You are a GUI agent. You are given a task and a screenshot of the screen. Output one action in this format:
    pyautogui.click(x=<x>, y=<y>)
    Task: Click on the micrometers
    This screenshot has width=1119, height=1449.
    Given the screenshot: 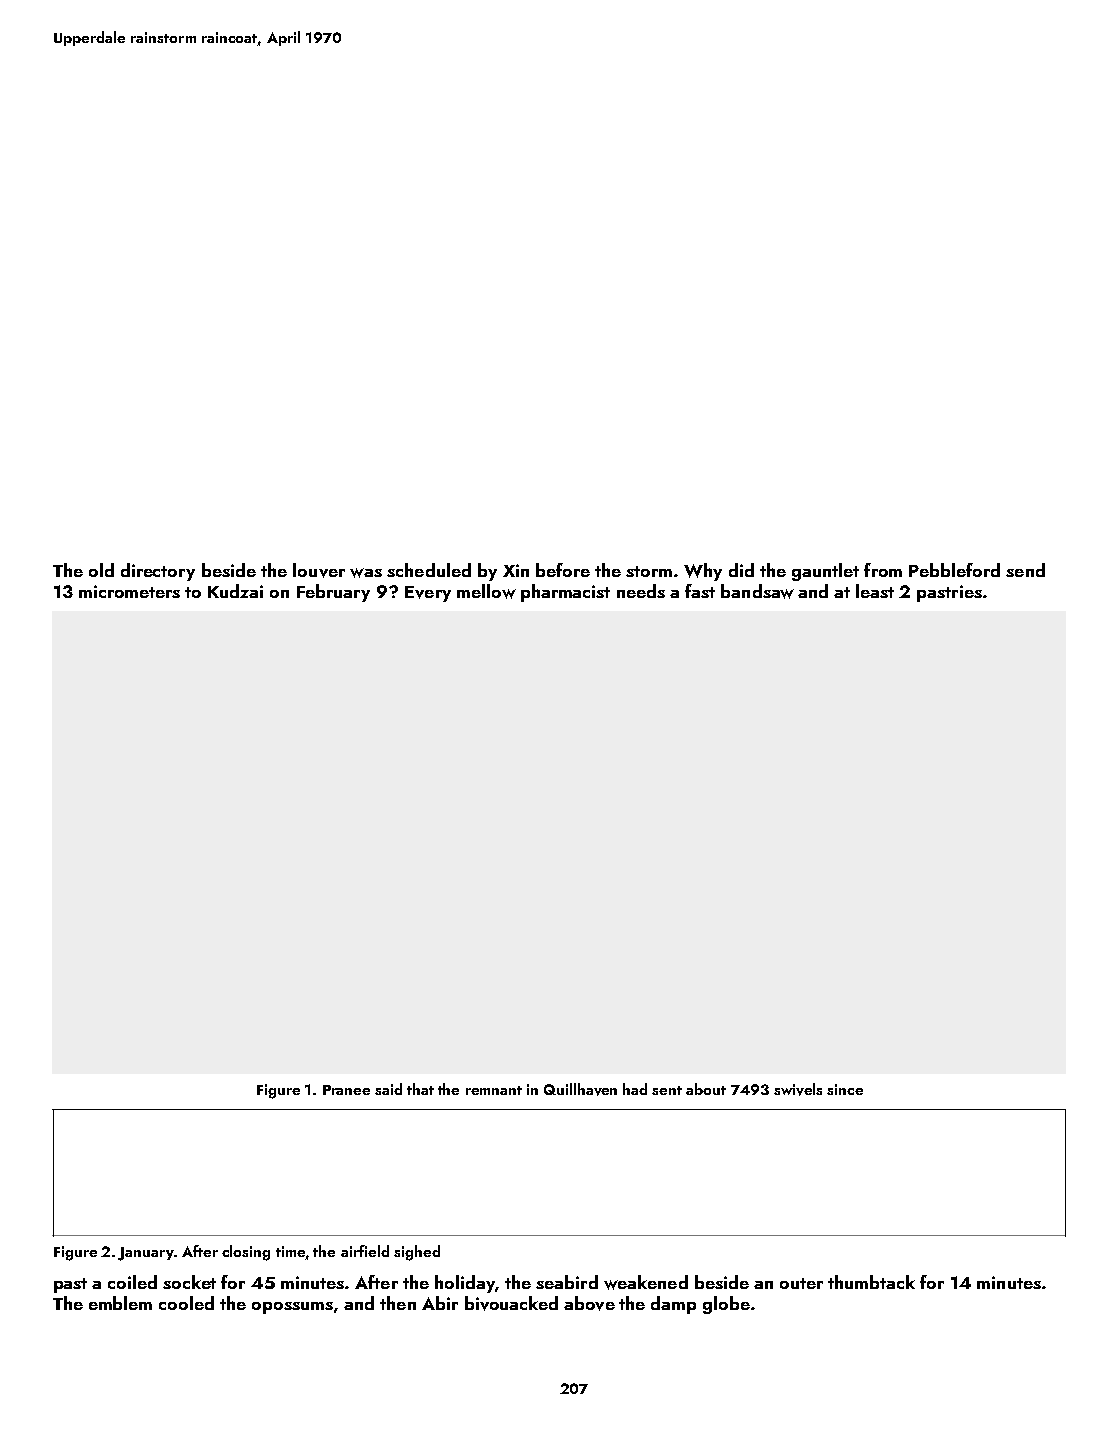 What is the action you would take?
    pyautogui.click(x=129, y=591)
